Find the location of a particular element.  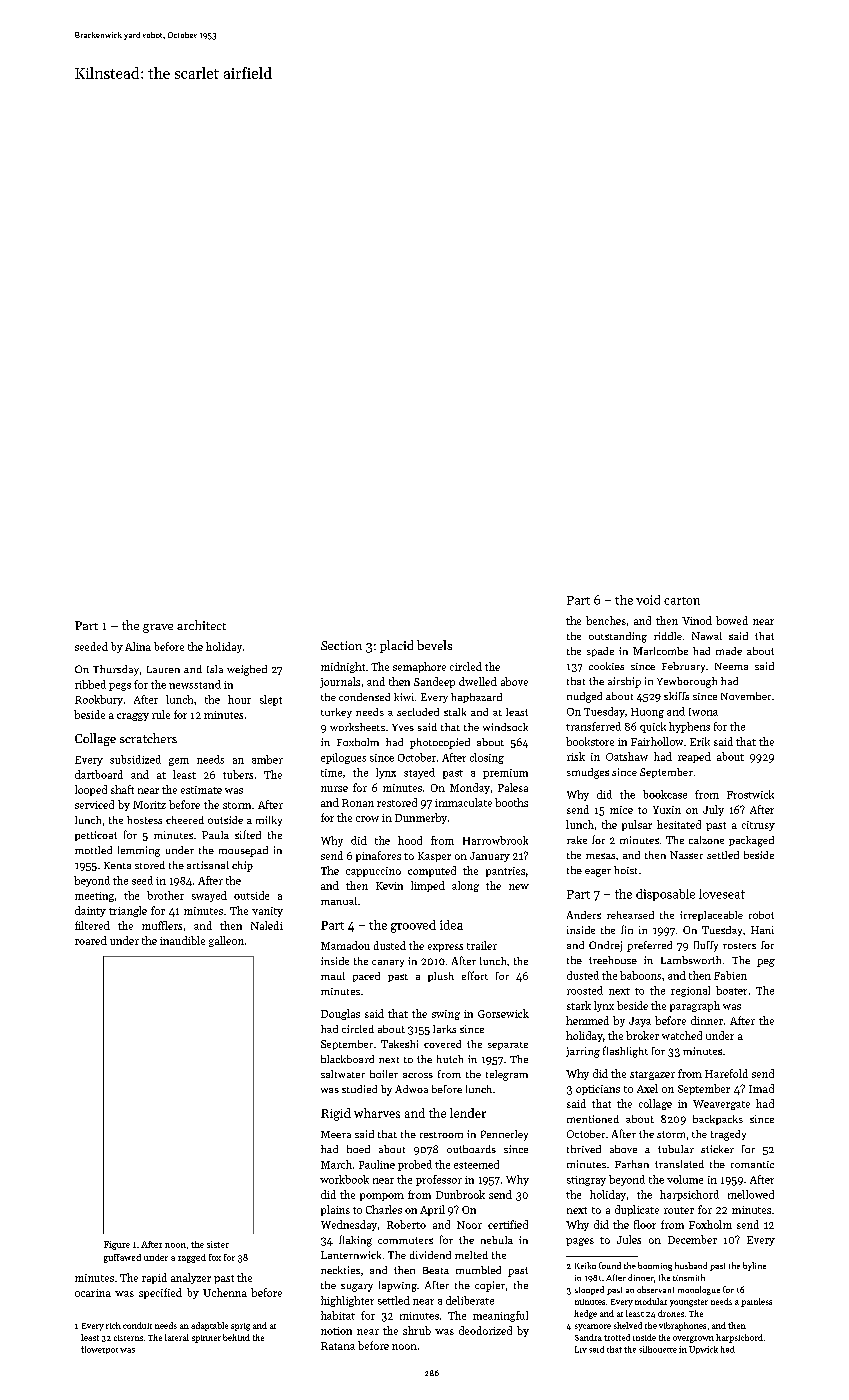

sister is located at coordinates (218, 1244).
